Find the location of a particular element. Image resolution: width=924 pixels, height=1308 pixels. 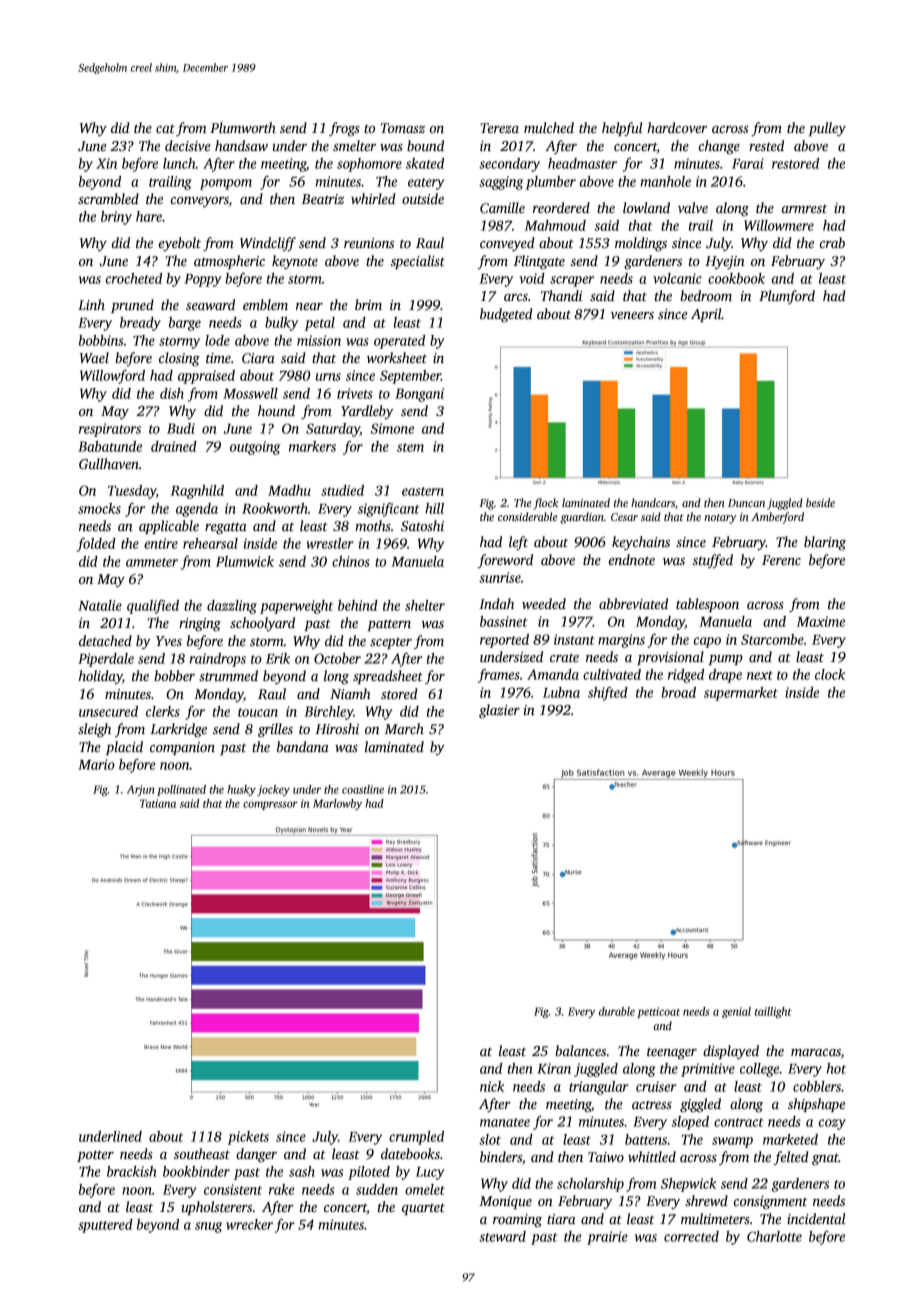

glazier is located at coordinates (499, 711).
